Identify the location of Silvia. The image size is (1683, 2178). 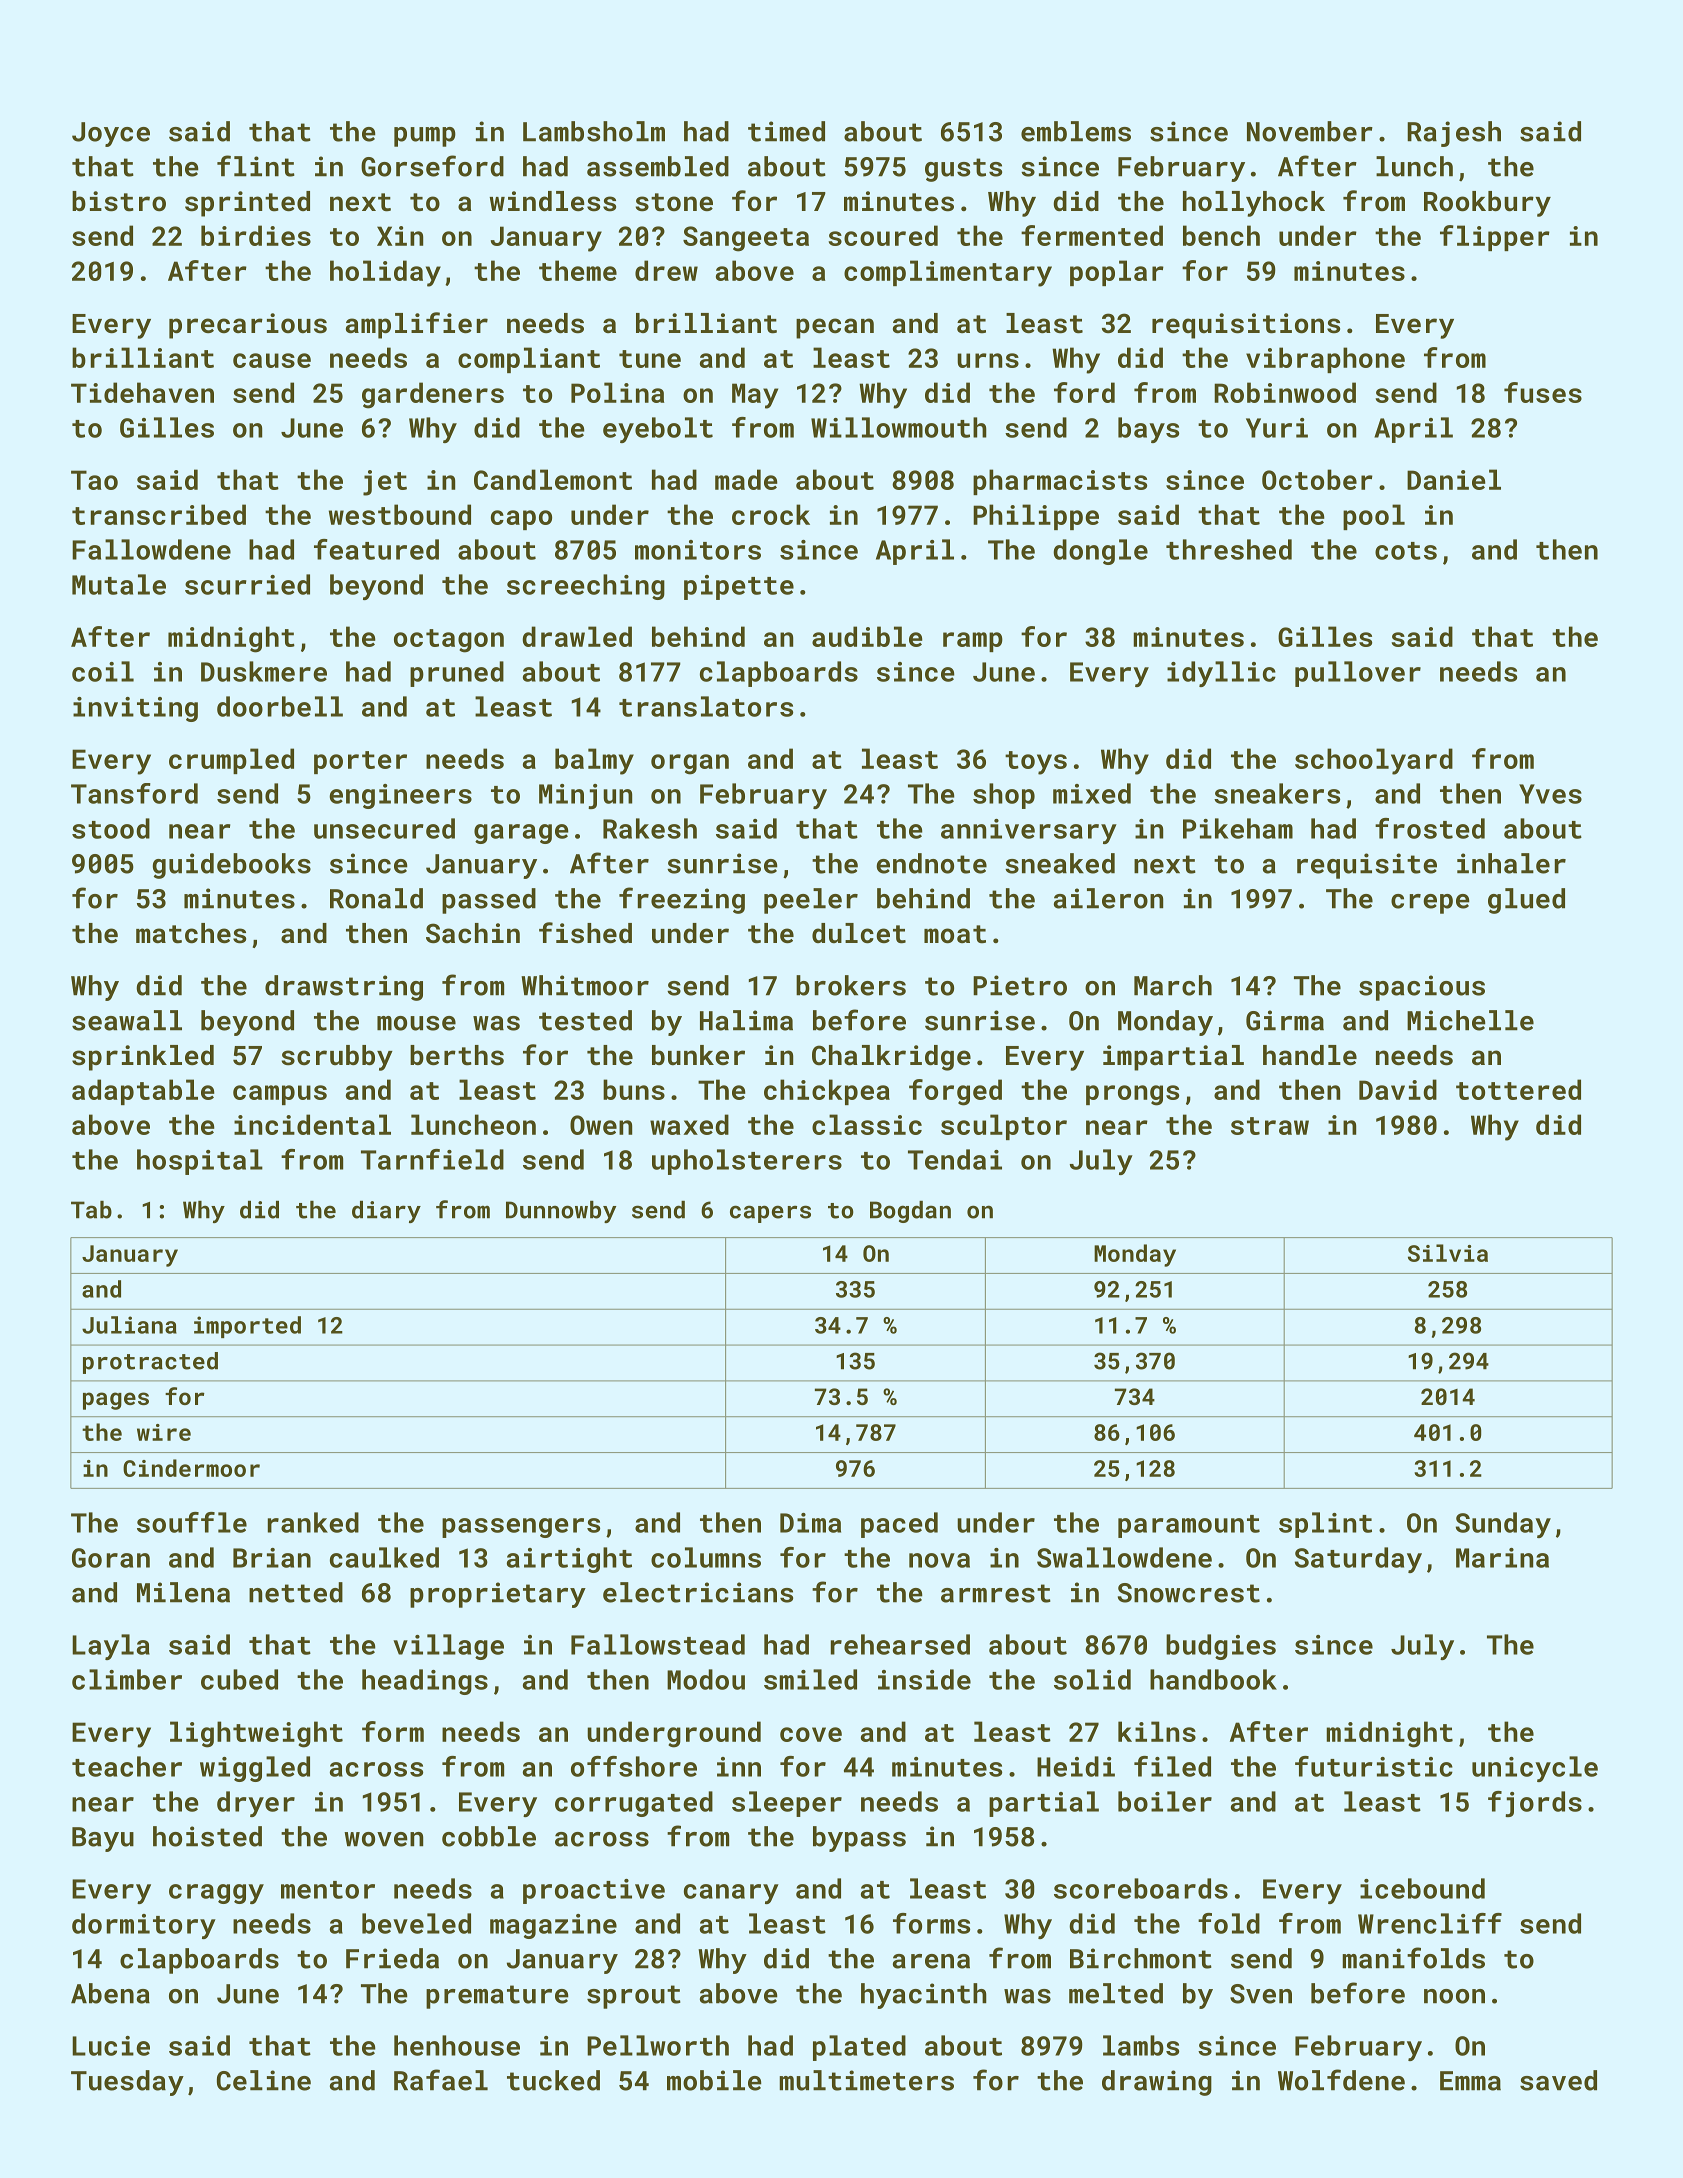
(1448, 1253).
